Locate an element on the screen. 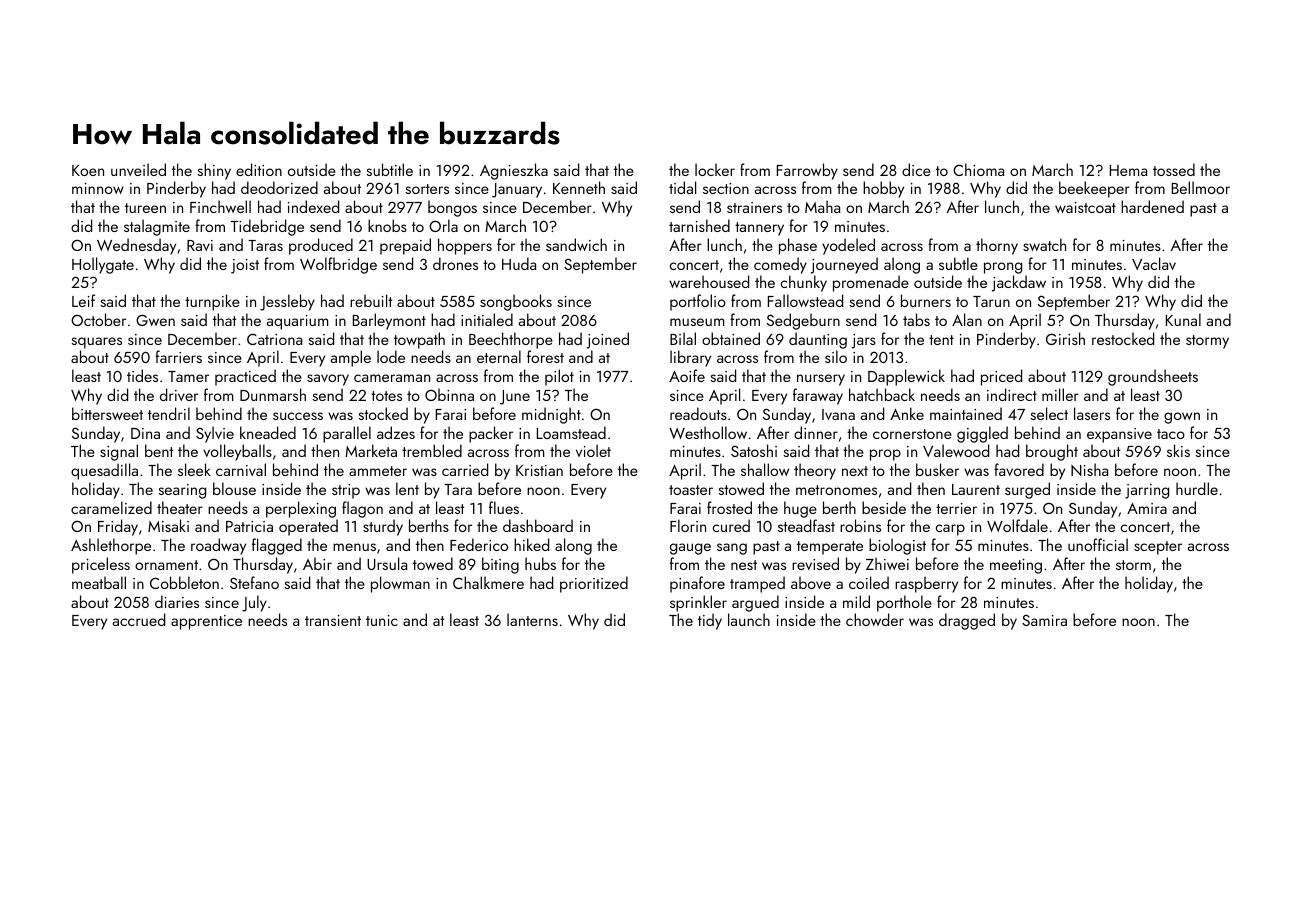 This screenshot has height=924, width=1308. Hollygate is located at coordinates (103, 265).
